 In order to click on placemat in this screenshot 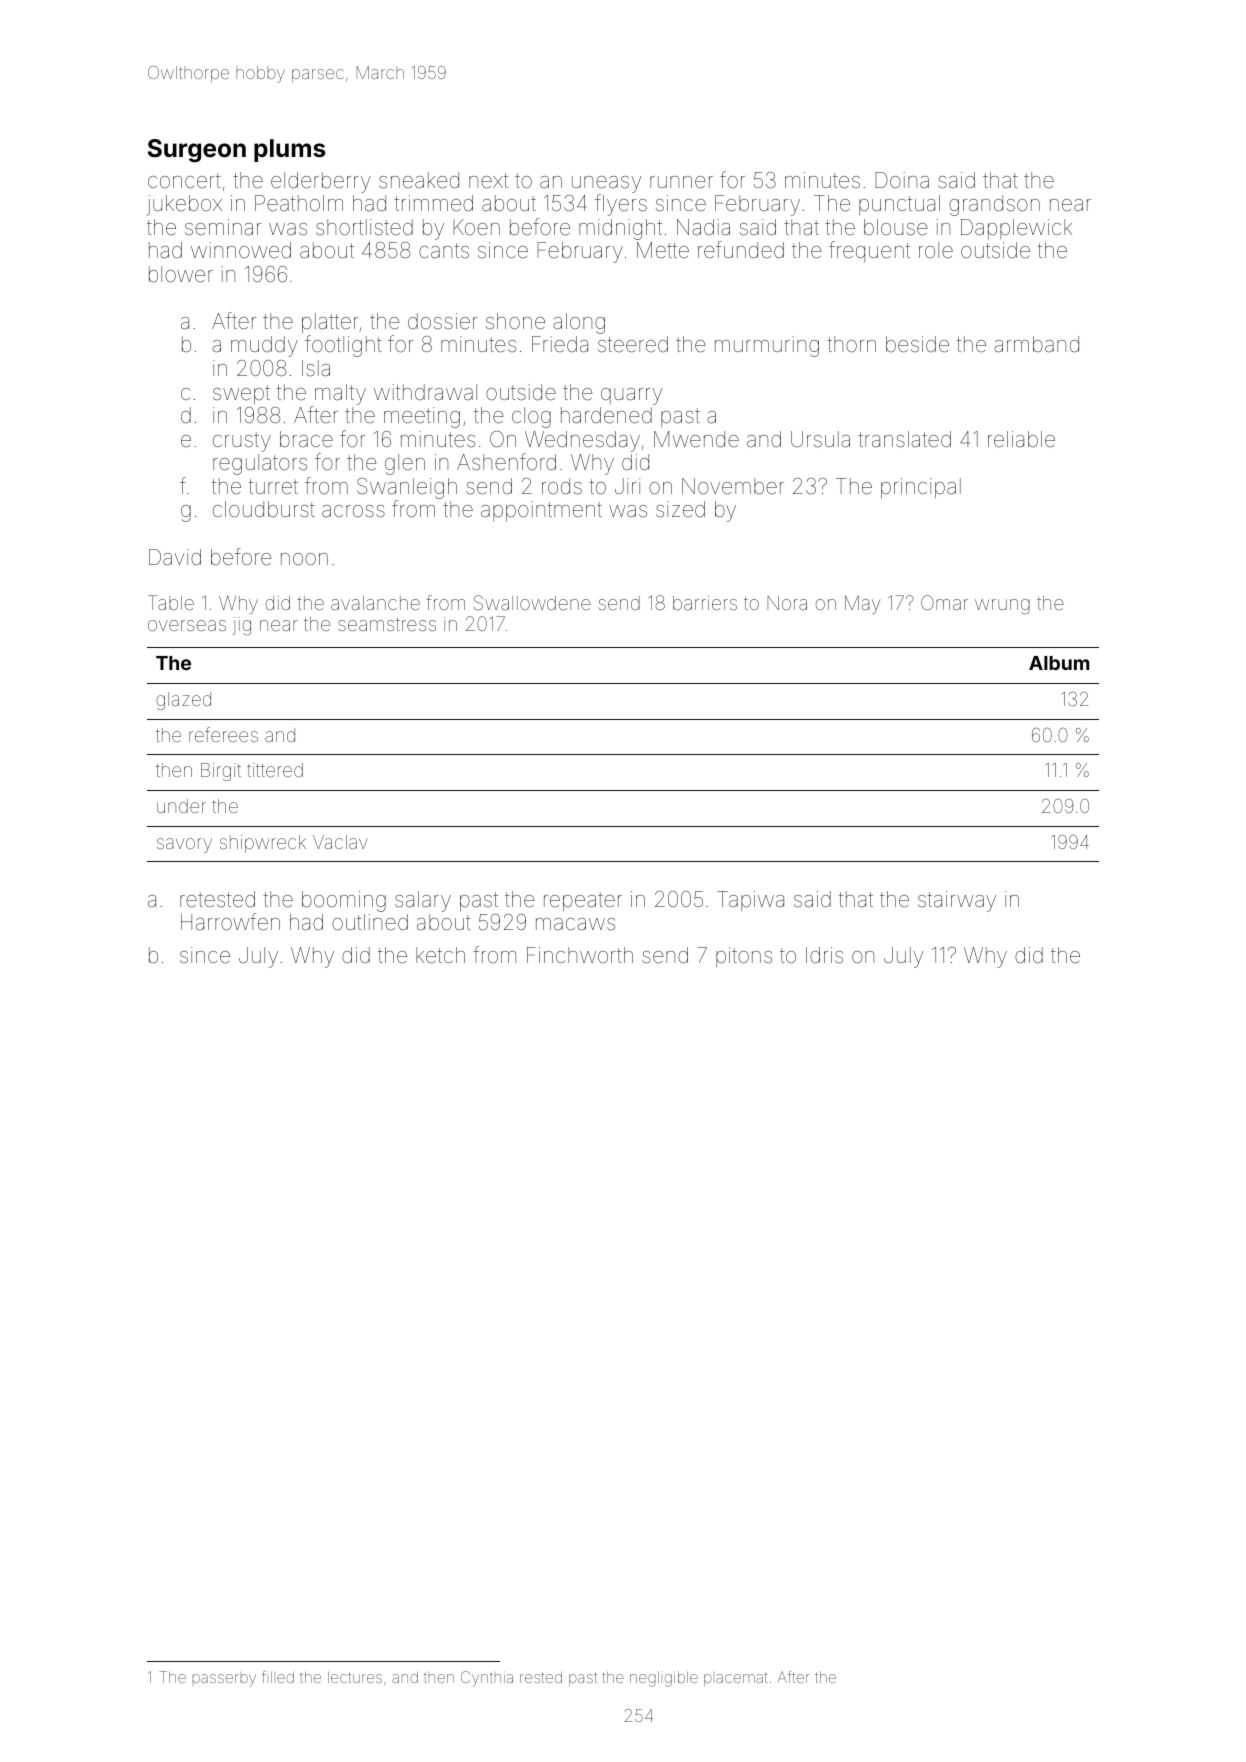, I will do `click(736, 1679)`.
